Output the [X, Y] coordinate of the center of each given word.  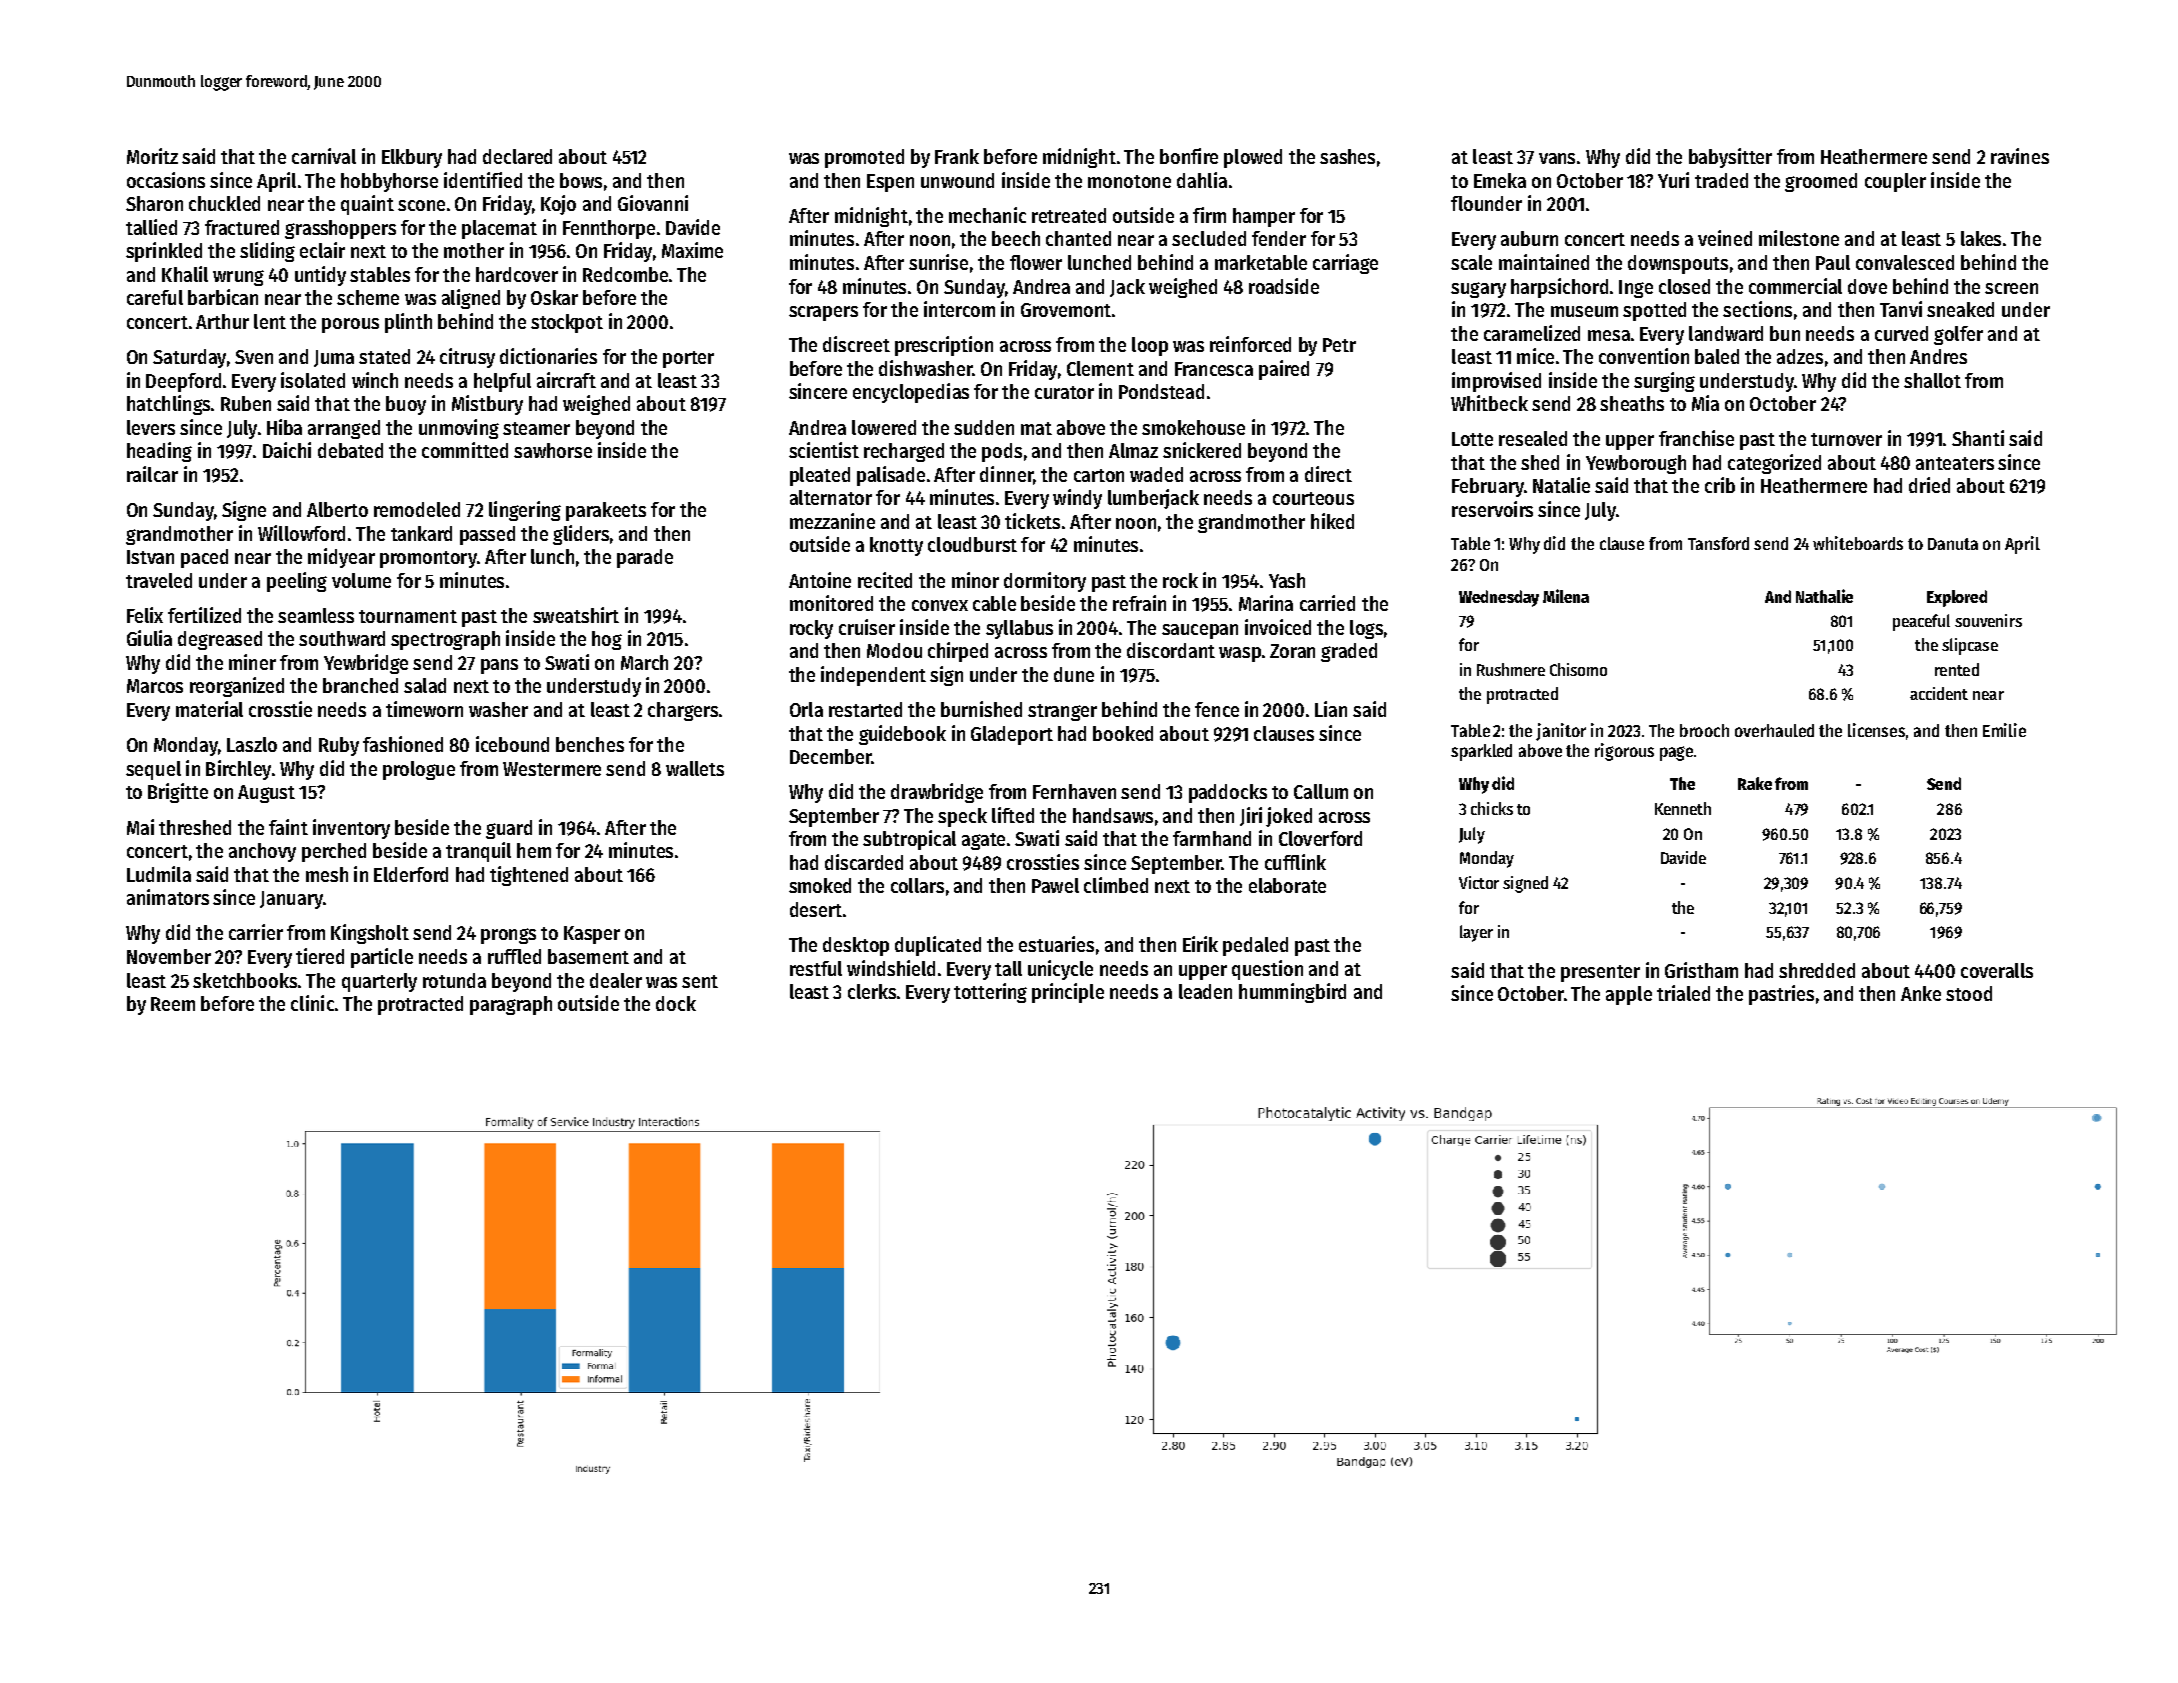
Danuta [1953, 544]
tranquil [478, 852]
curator [1064, 392]
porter [688, 359]
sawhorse [553, 450]
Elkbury [412, 158]
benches [590, 744]
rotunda [454, 980]
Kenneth [1683, 808]
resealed [1533, 438]
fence [1217, 709]
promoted [864, 158]
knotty [896, 546]
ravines [2020, 156]
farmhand [1212, 838]
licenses [1876, 730]
